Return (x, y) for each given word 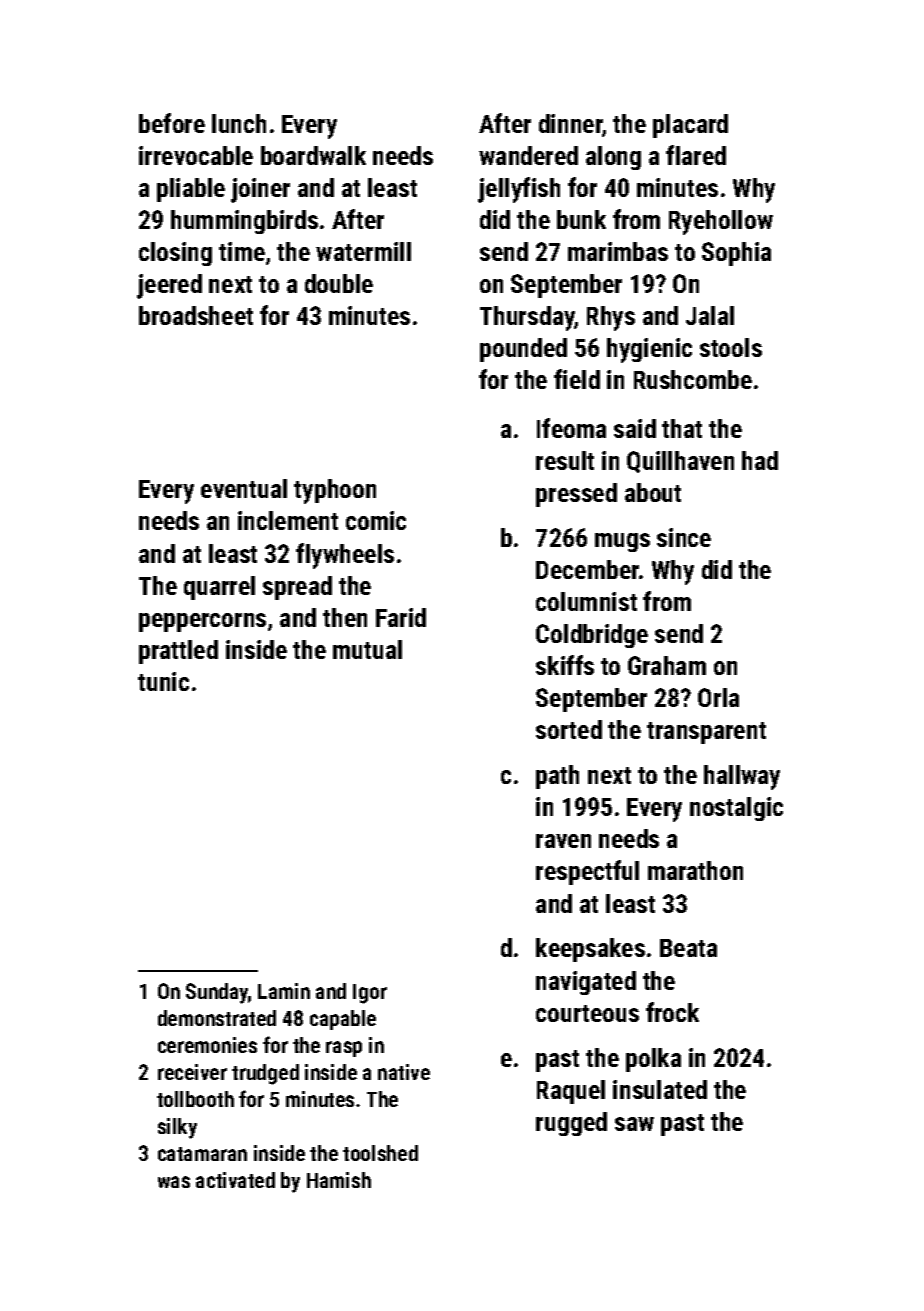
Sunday (217, 993)
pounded (523, 350)
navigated (586, 983)
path (557, 777)
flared (696, 155)
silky (177, 1128)
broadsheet (196, 315)
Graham (667, 665)
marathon (695, 870)
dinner (571, 125)
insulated (660, 1089)
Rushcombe (693, 379)
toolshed (380, 1153)
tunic (163, 681)
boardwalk (313, 155)
